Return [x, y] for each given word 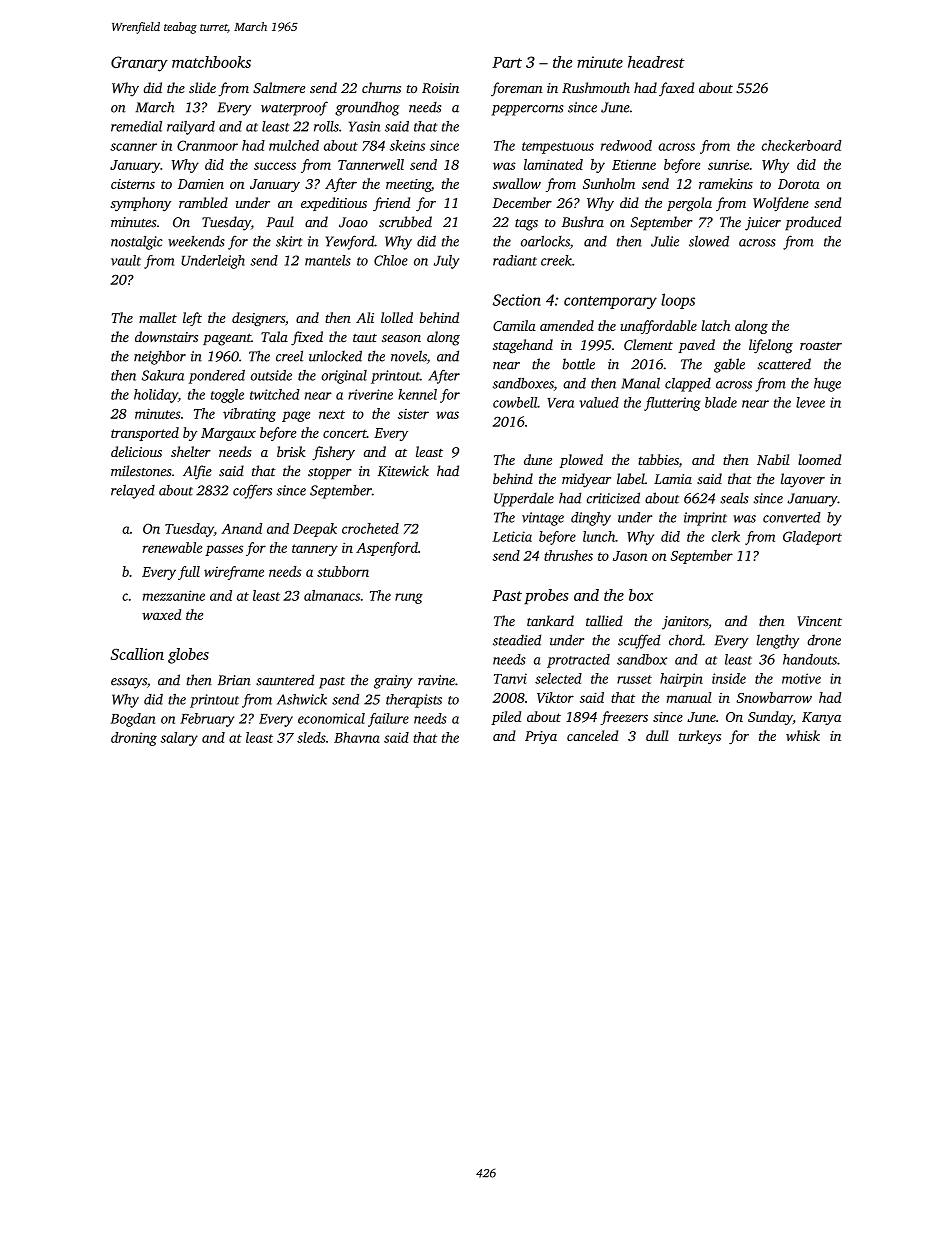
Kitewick [403, 471]
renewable [172, 547]
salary [179, 739]
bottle [578, 364]
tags [526, 225]
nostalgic [137, 243]
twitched [275, 394]
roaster [821, 346]
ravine [436, 680]
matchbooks [211, 62]
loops [678, 301]
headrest [656, 62]
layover [803, 480]
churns [381, 87]
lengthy [778, 641]
